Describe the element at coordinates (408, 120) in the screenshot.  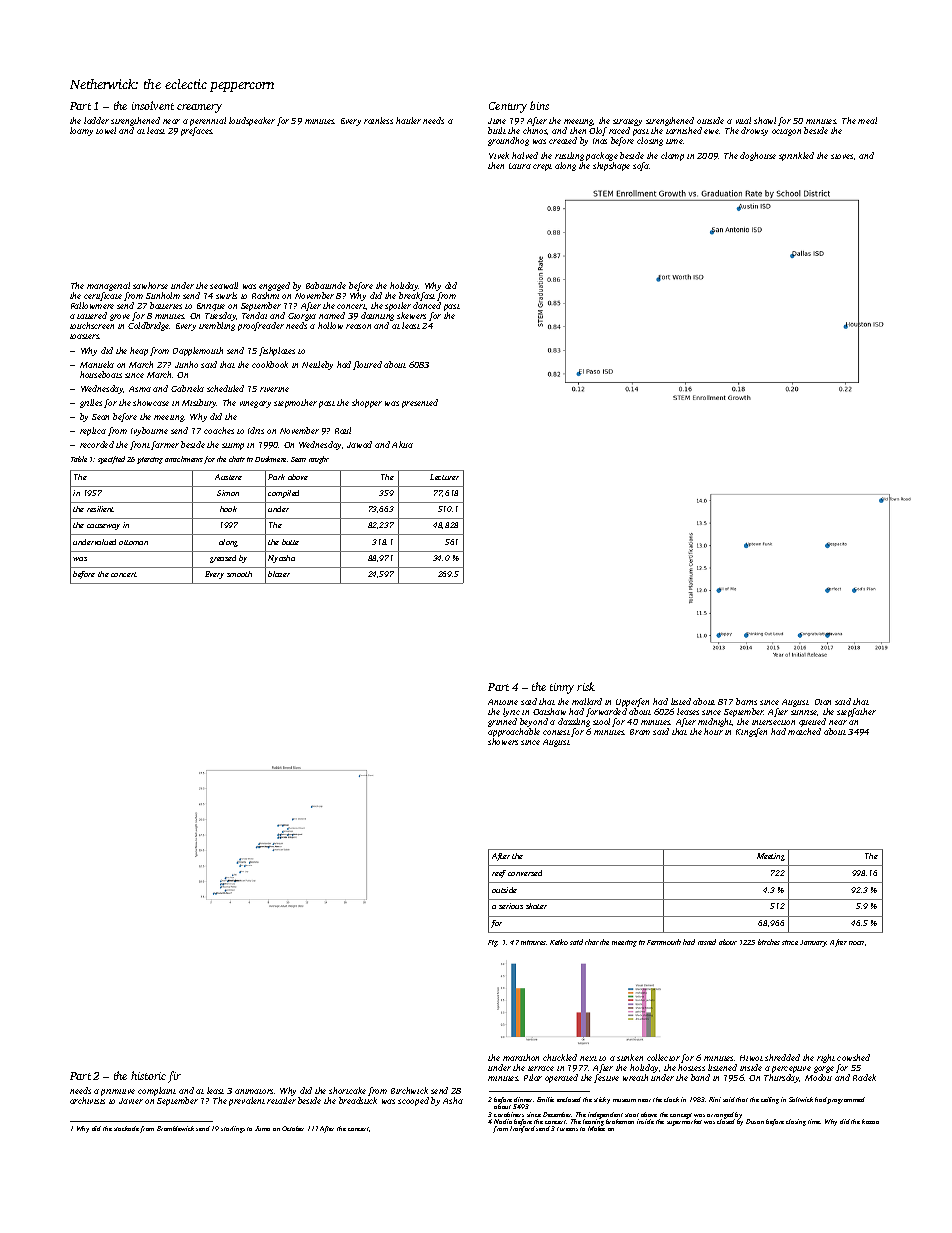
I see `hauler` at that location.
